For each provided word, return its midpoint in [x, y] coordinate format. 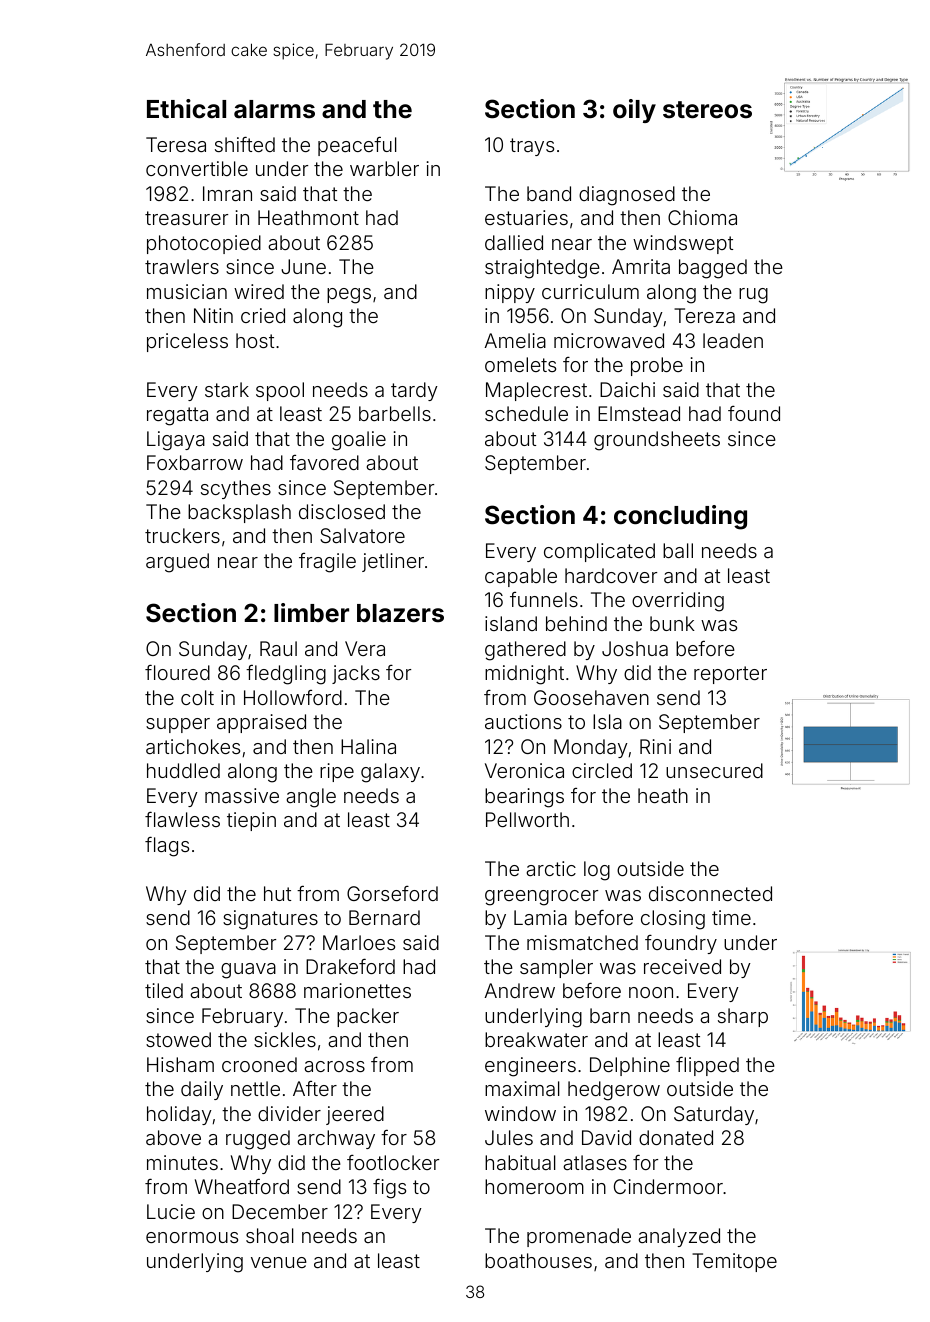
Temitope [734, 1262]
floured [177, 672]
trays [532, 147]
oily [634, 111]
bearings [524, 798]
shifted [245, 144]
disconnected [710, 893]
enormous [192, 1237]
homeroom [534, 1186]
